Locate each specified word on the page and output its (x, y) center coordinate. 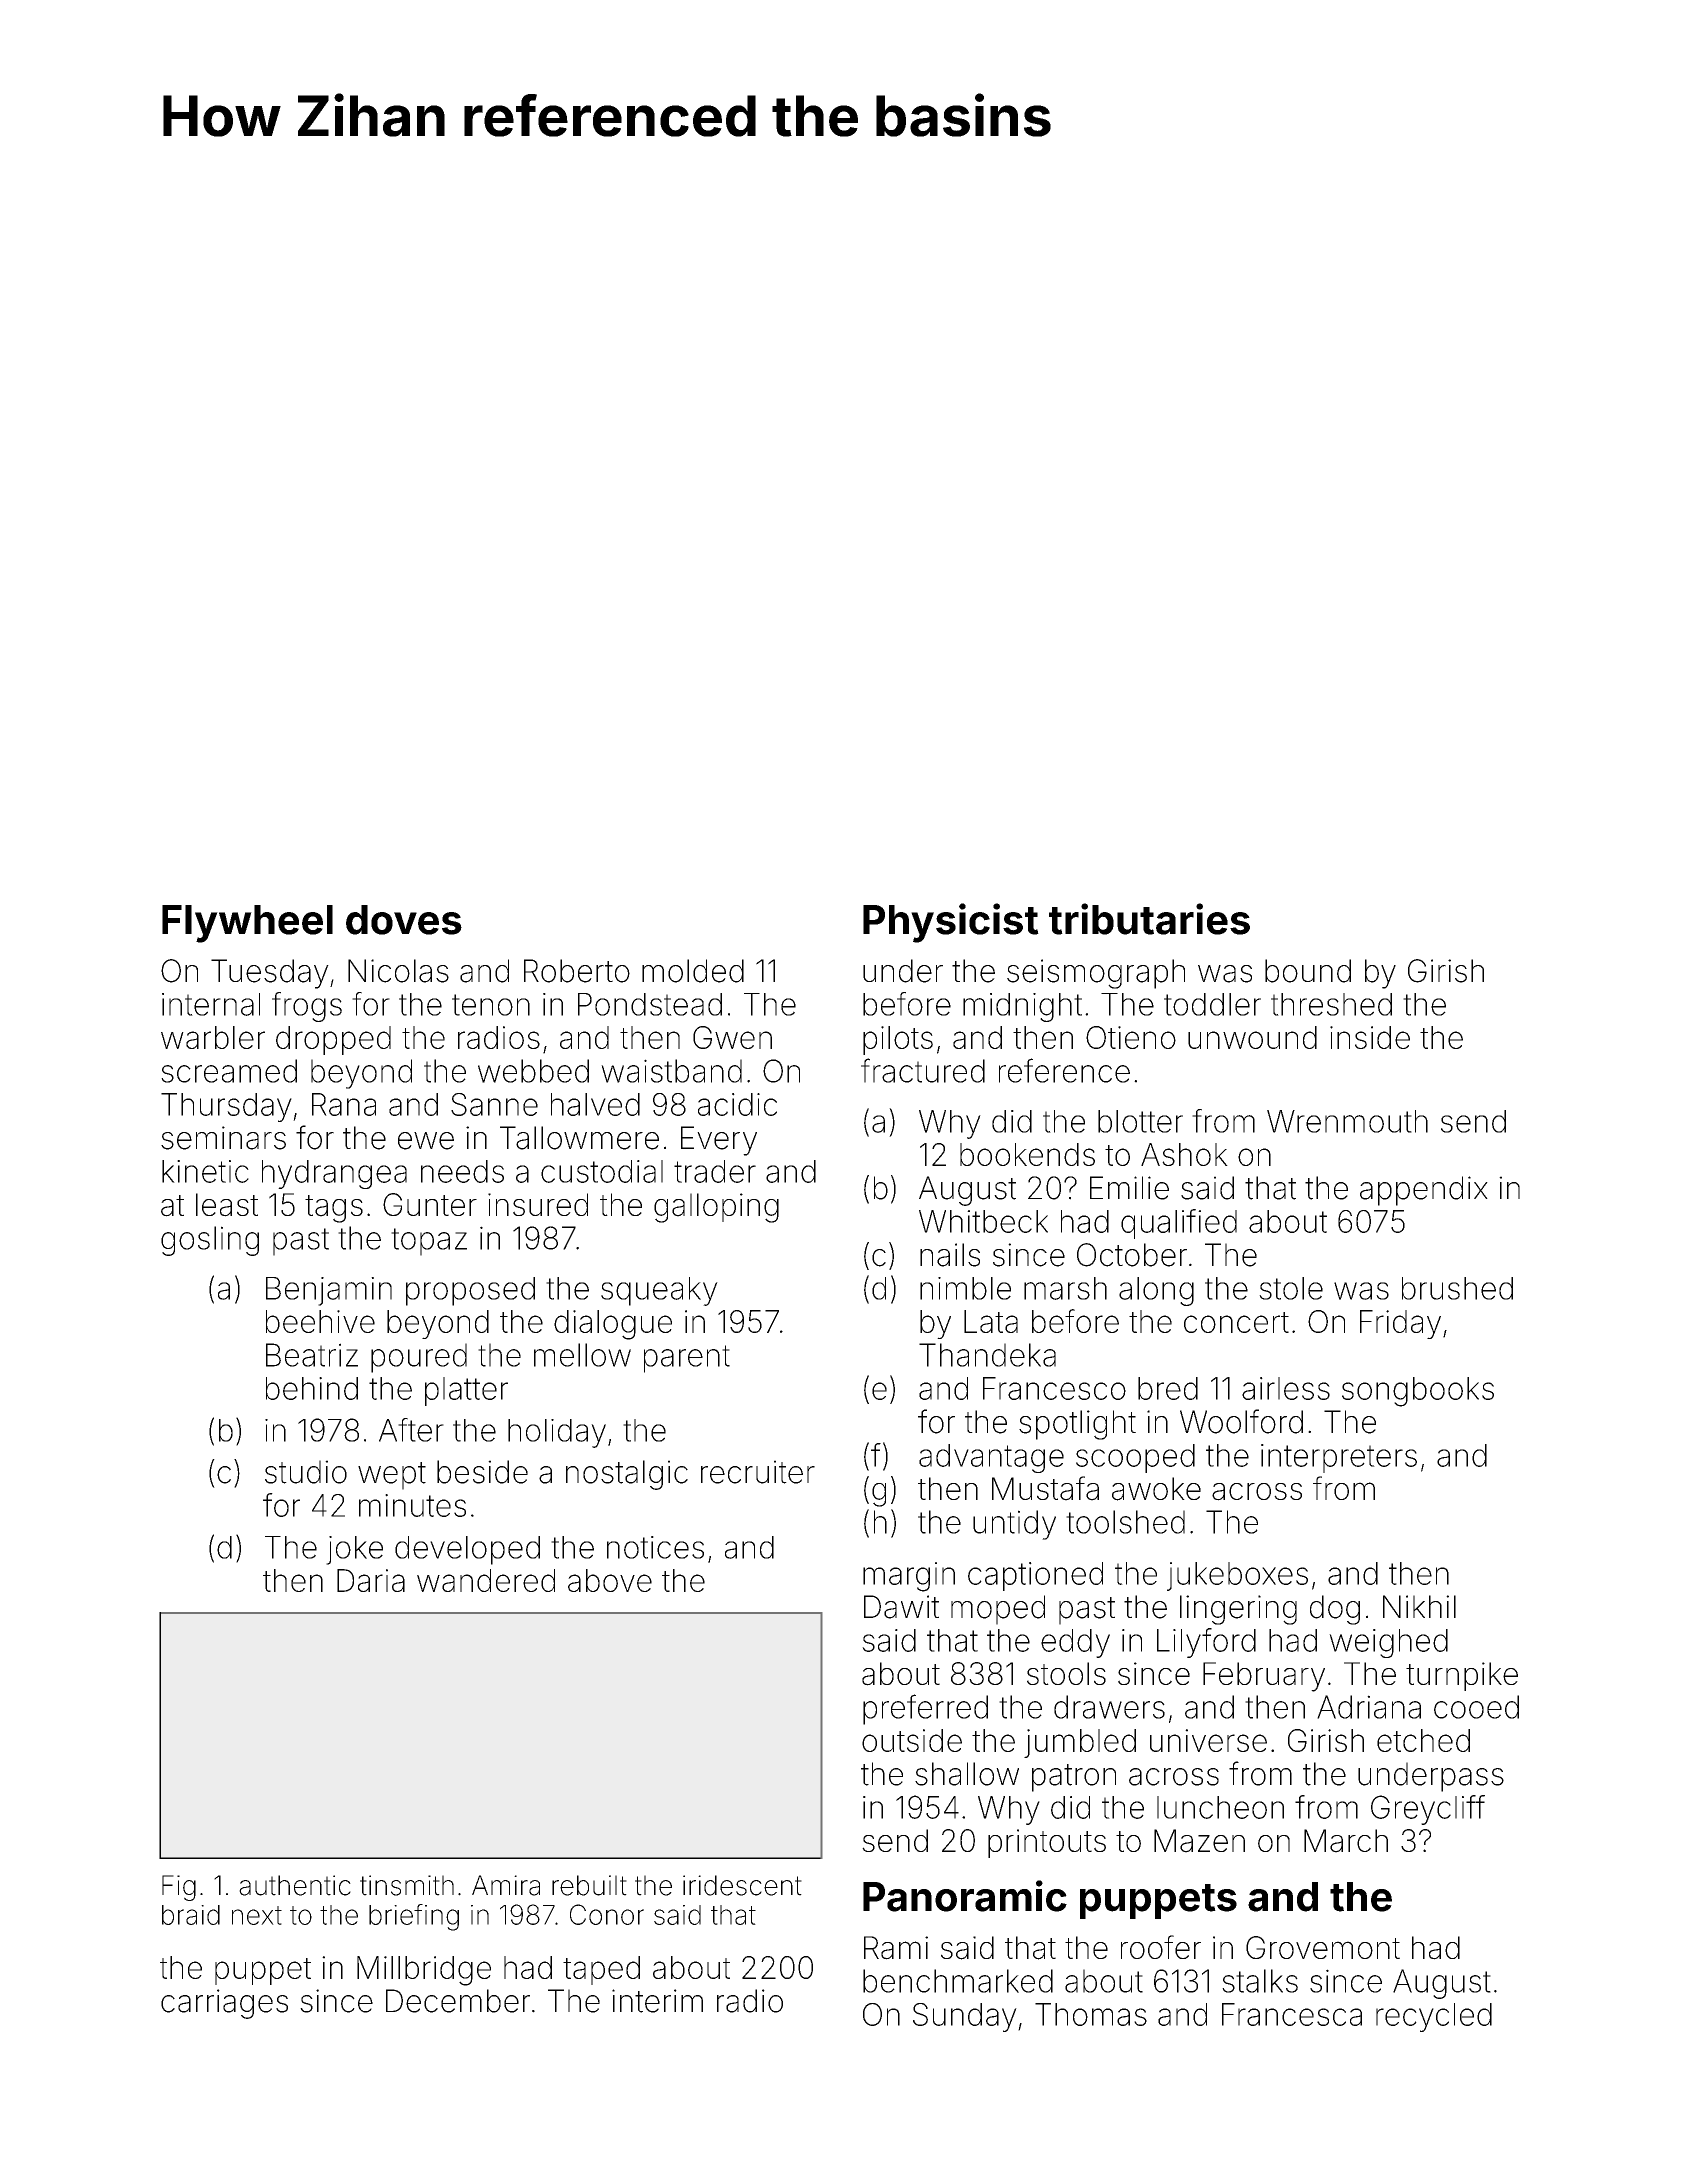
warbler (213, 1037)
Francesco (1054, 1388)
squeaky (659, 1291)
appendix (1424, 1191)
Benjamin (329, 1291)
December (458, 2001)
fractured (923, 1070)
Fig (179, 1888)
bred (1168, 1388)
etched (1423, 1740)
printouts (1047, 1843)
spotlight (1077, 1425)
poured (419, 1358)
